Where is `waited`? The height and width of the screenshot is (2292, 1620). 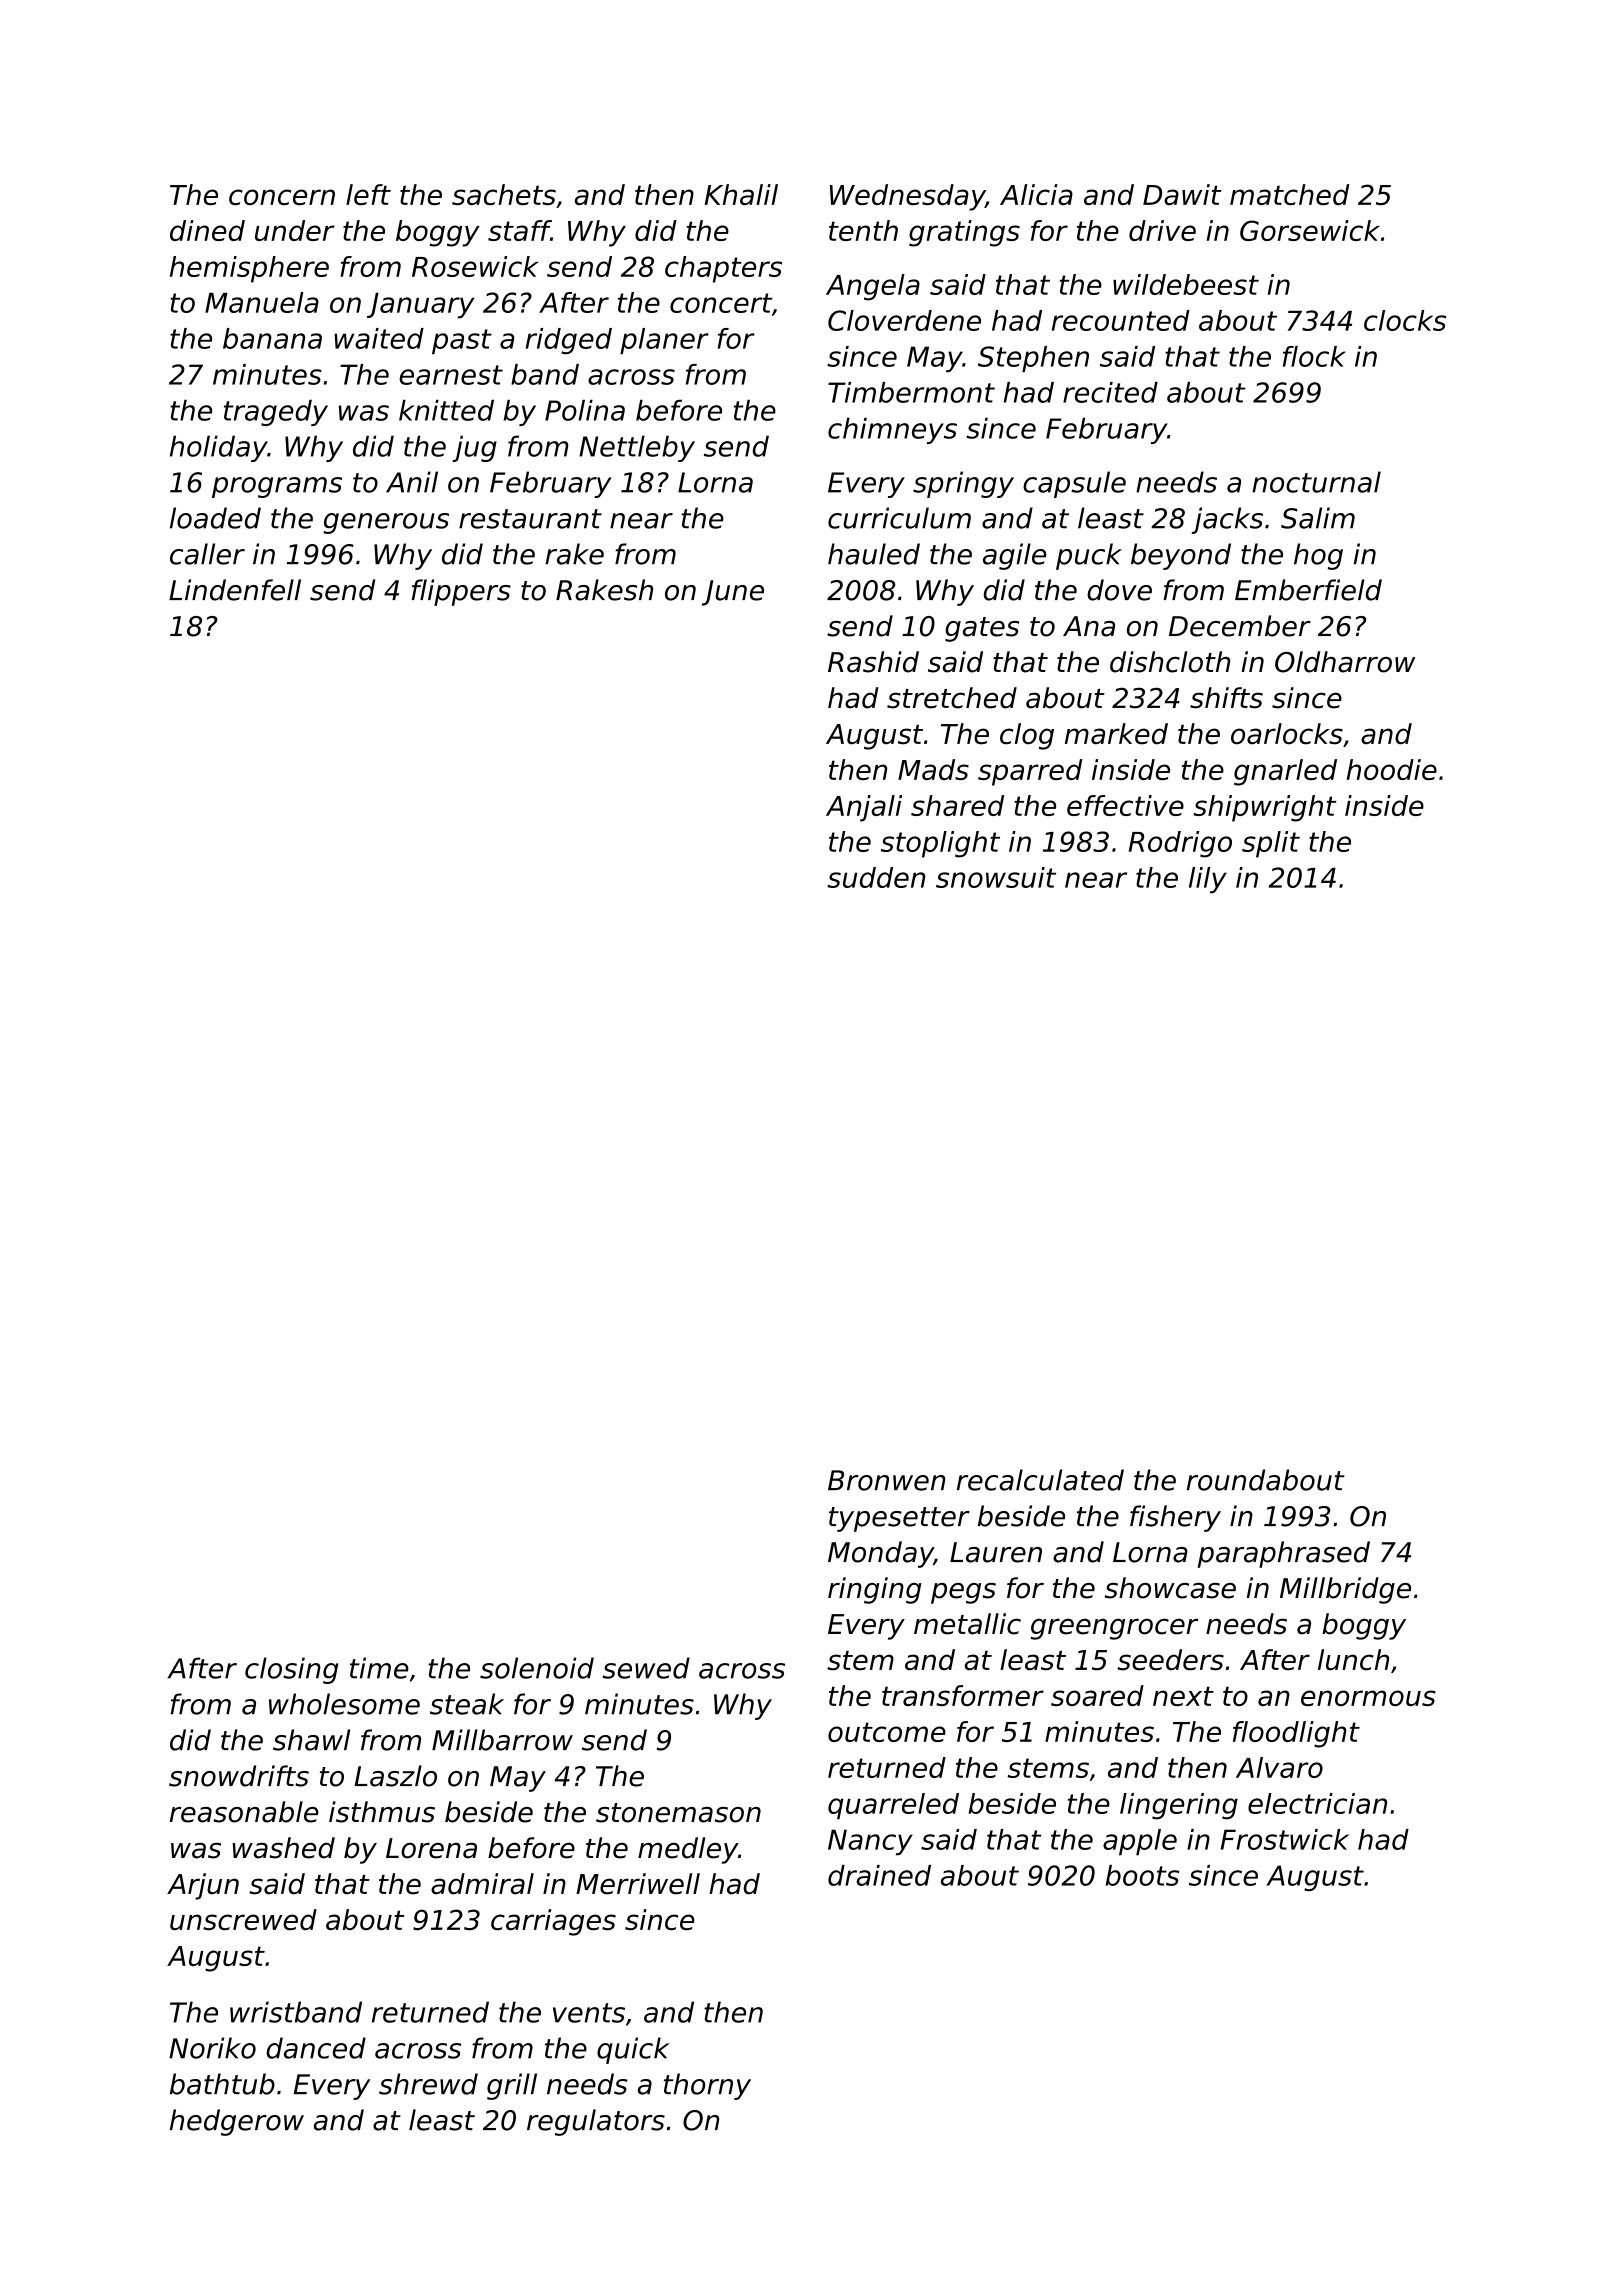 waited is located at coordinates (379, 338).
